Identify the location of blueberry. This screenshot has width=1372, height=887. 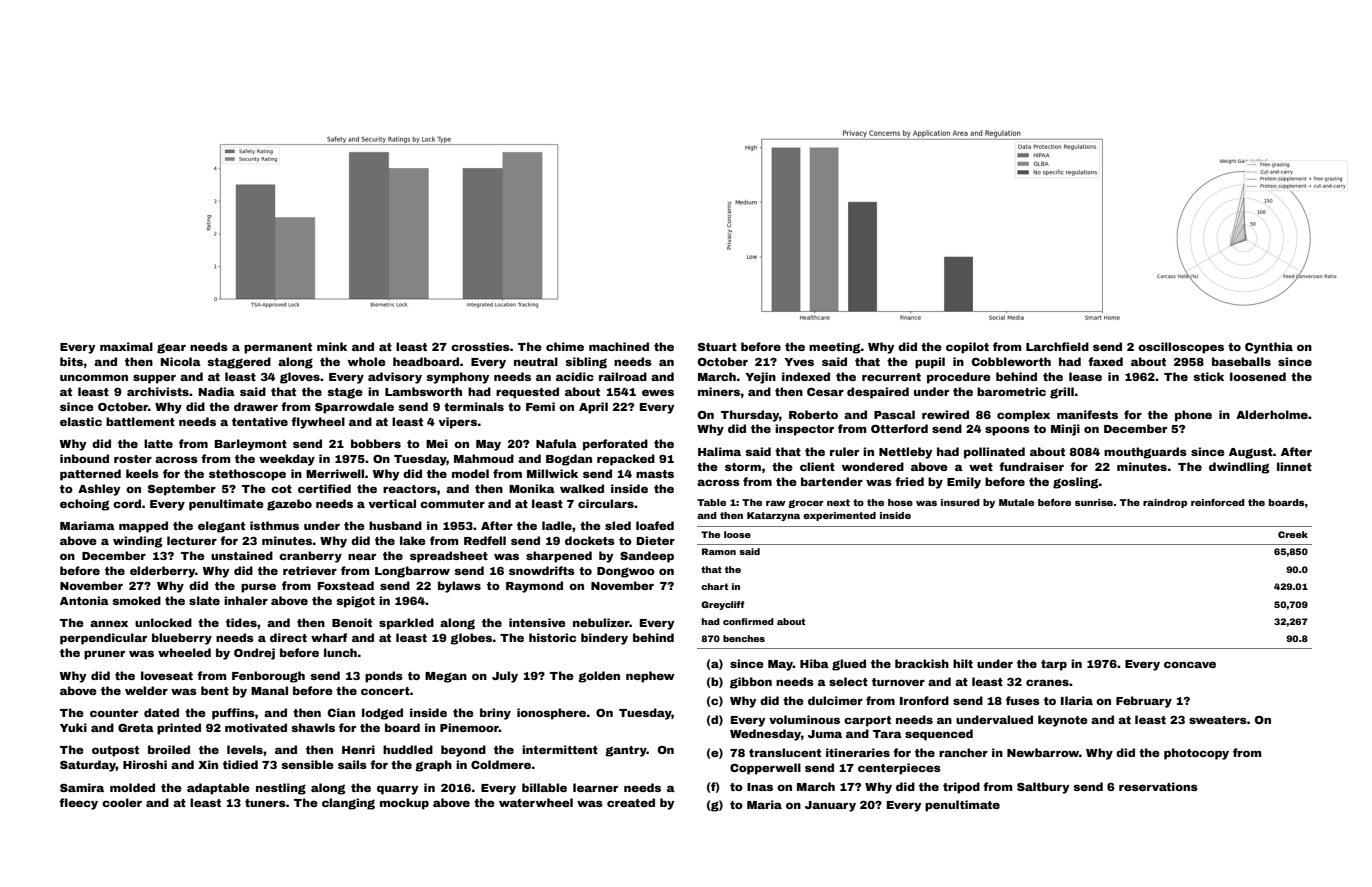
(182, 639).
